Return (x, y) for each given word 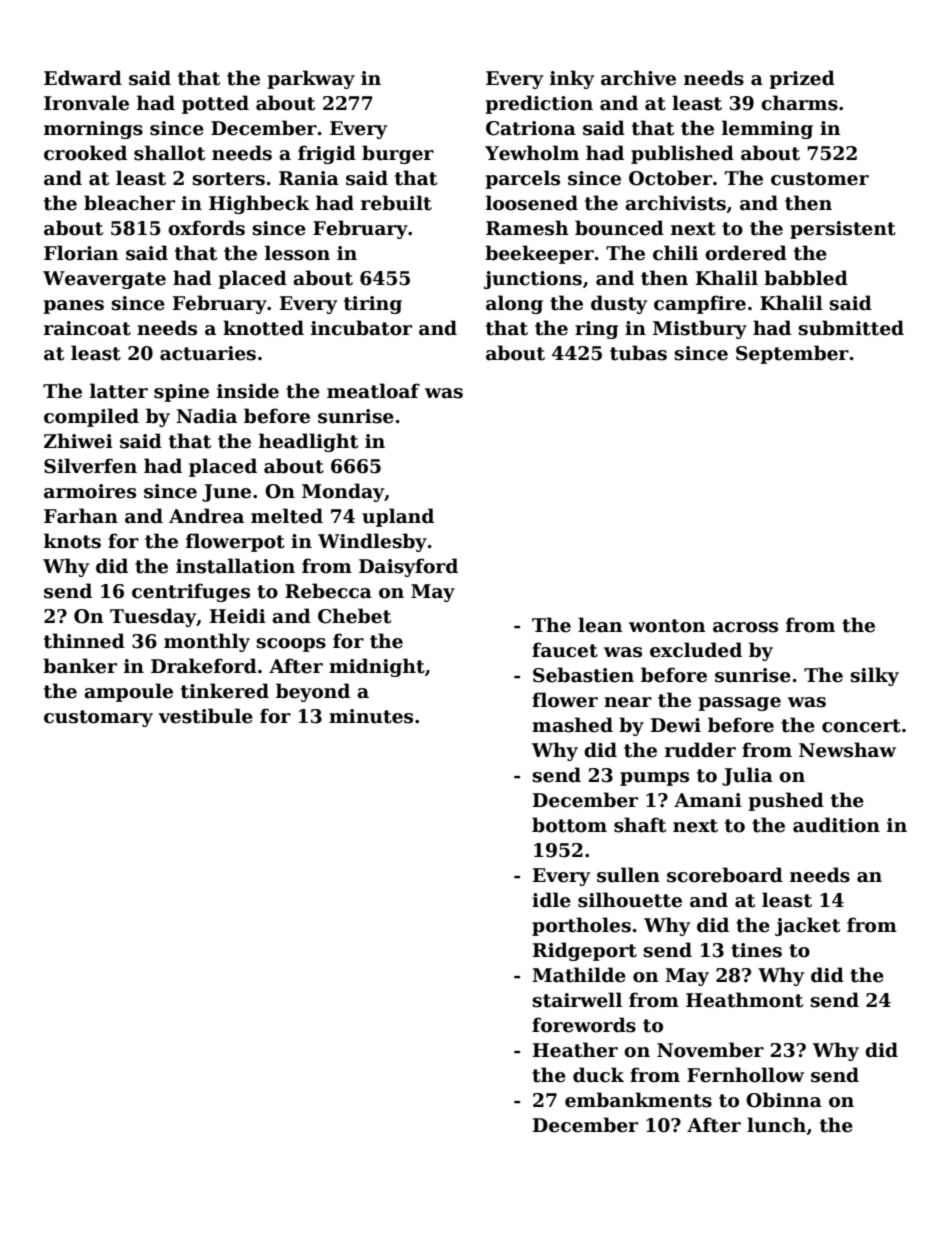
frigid (327, 154)
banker (80, 666)
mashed (572, 725)
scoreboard (725, 875)
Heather (575, 1050)
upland (398, 517)
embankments (638, 1100)
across (745, 627)
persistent (843, 230)
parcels (522, 179)
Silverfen (90, 466)
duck (598, 1075)
